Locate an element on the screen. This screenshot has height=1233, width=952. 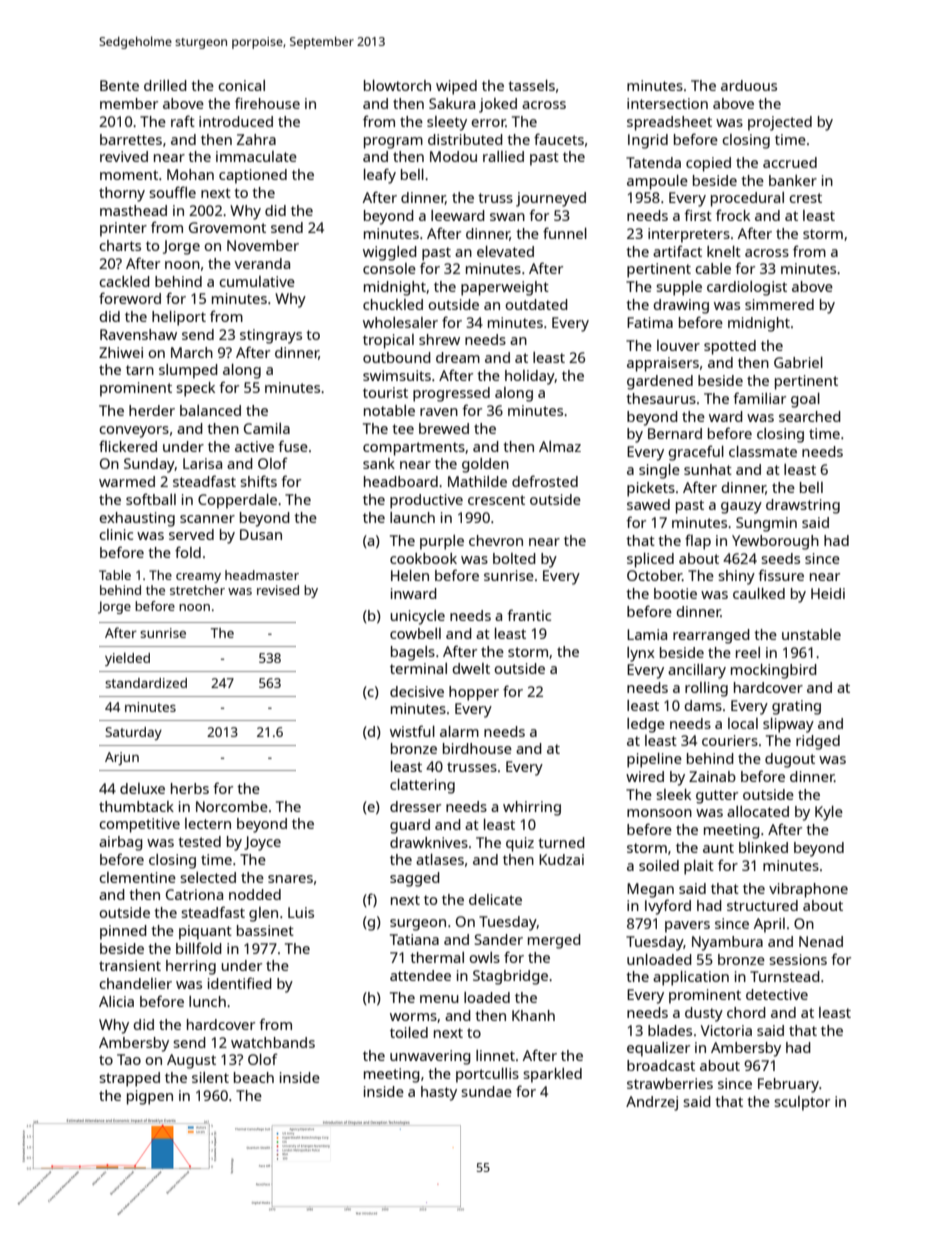
crest is located at coordinates (805, 198).
